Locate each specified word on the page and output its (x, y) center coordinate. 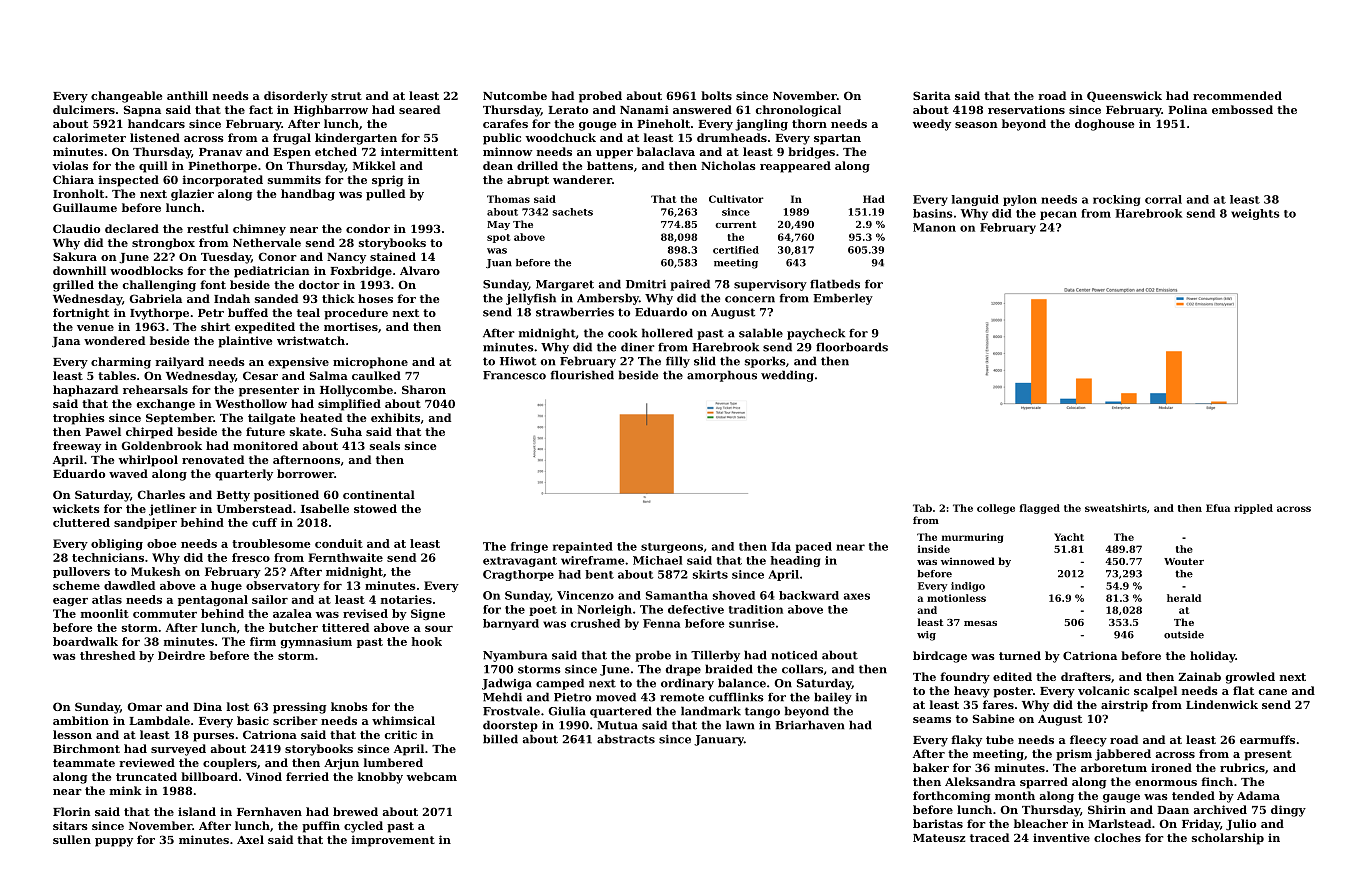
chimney (259, 230)
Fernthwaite (345, 557)
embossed (1242, 109)
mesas (980, 623)
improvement (393, 841)
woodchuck (561, 137)
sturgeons (672, 548)
